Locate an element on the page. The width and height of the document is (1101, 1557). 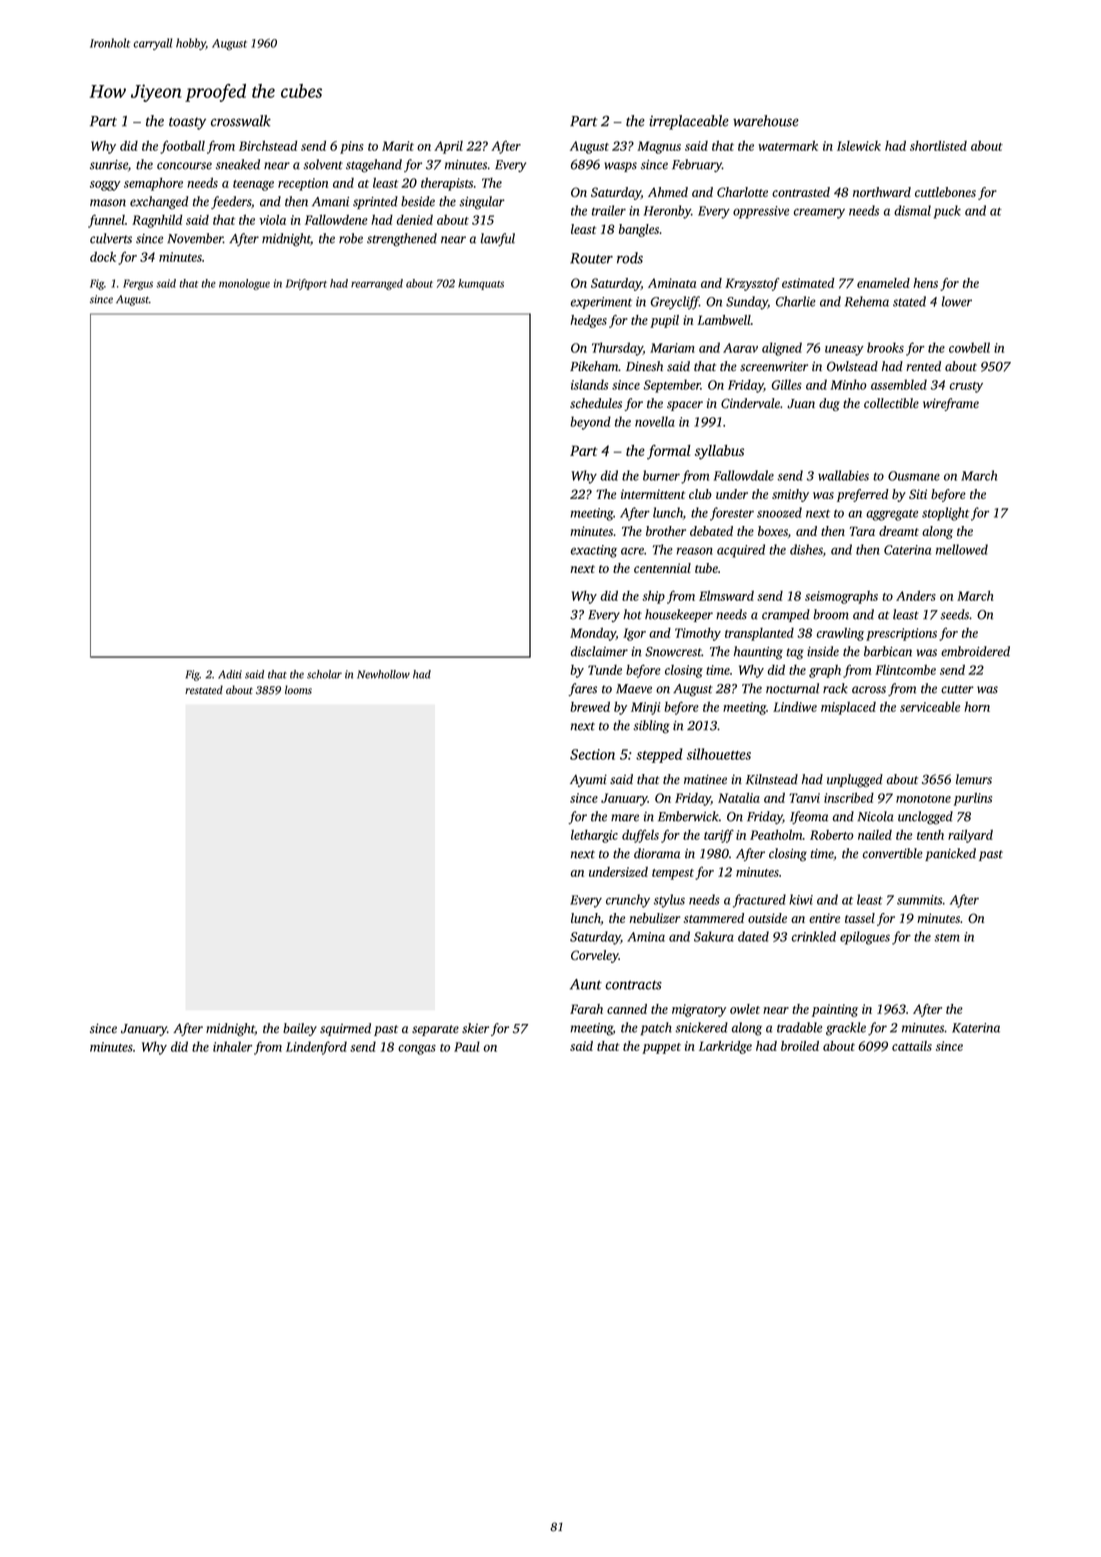
Corveley is located at coordinates (595, 956).
